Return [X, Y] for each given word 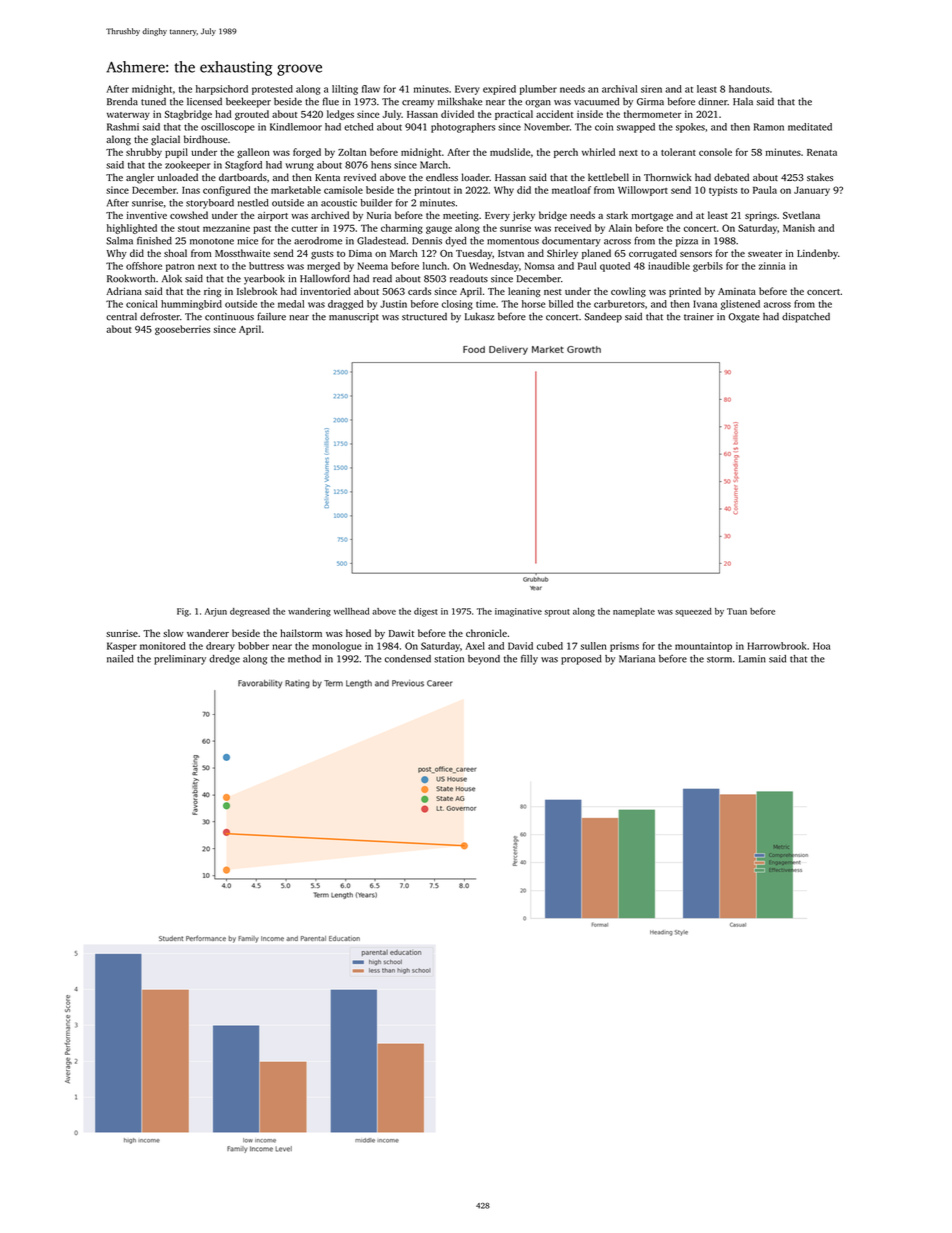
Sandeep [603, 317]
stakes [820, 177]
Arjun [216, 612]
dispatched [806, 317]
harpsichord [222, 90]
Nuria [379, 215]
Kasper [122, 647]
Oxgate [744, 318]
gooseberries [182, 330]
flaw [371, 89]
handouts [749, 89]
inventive [147, 215]
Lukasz [480, 316]
